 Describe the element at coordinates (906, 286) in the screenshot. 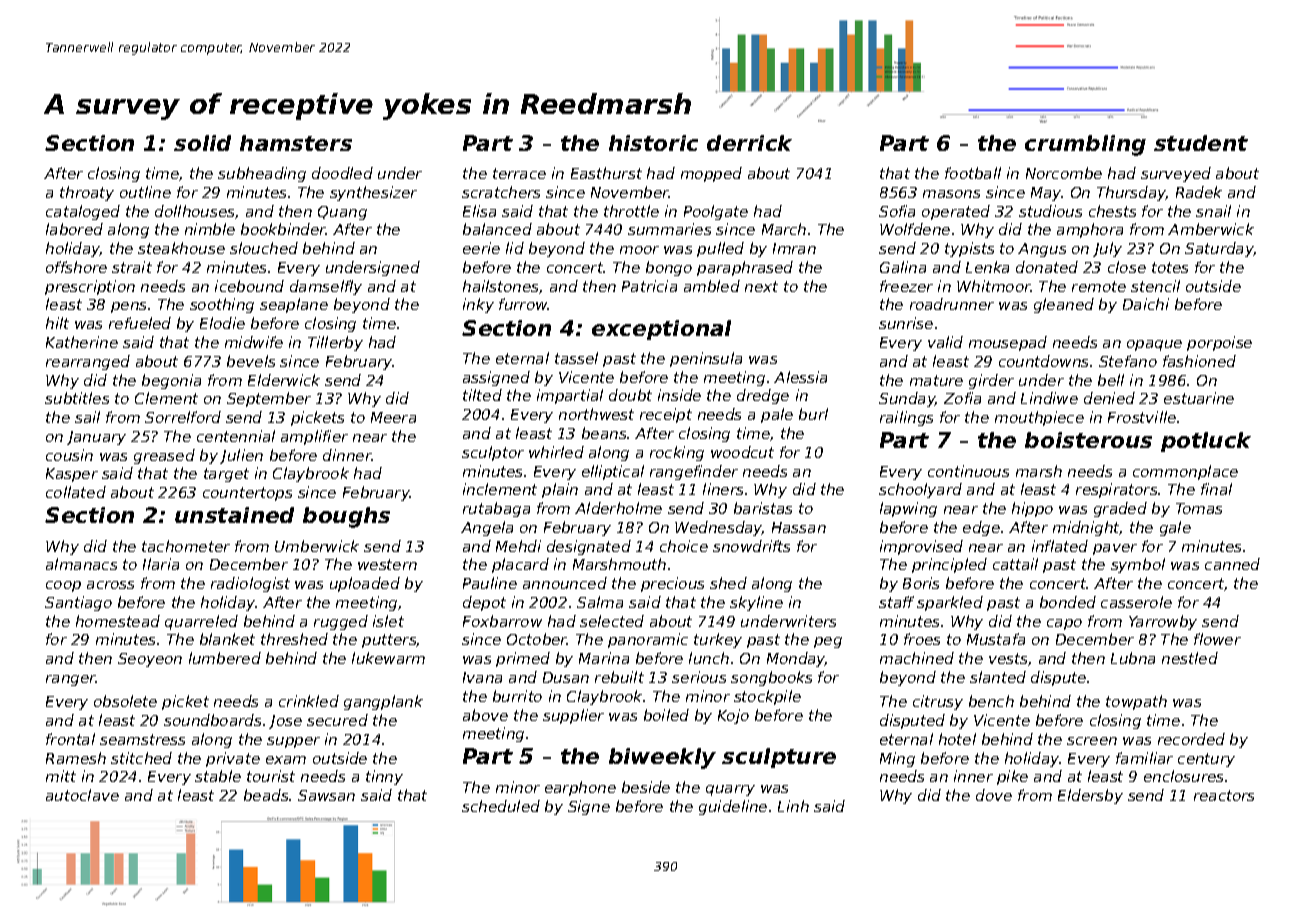

I see `freezer` at that location.
